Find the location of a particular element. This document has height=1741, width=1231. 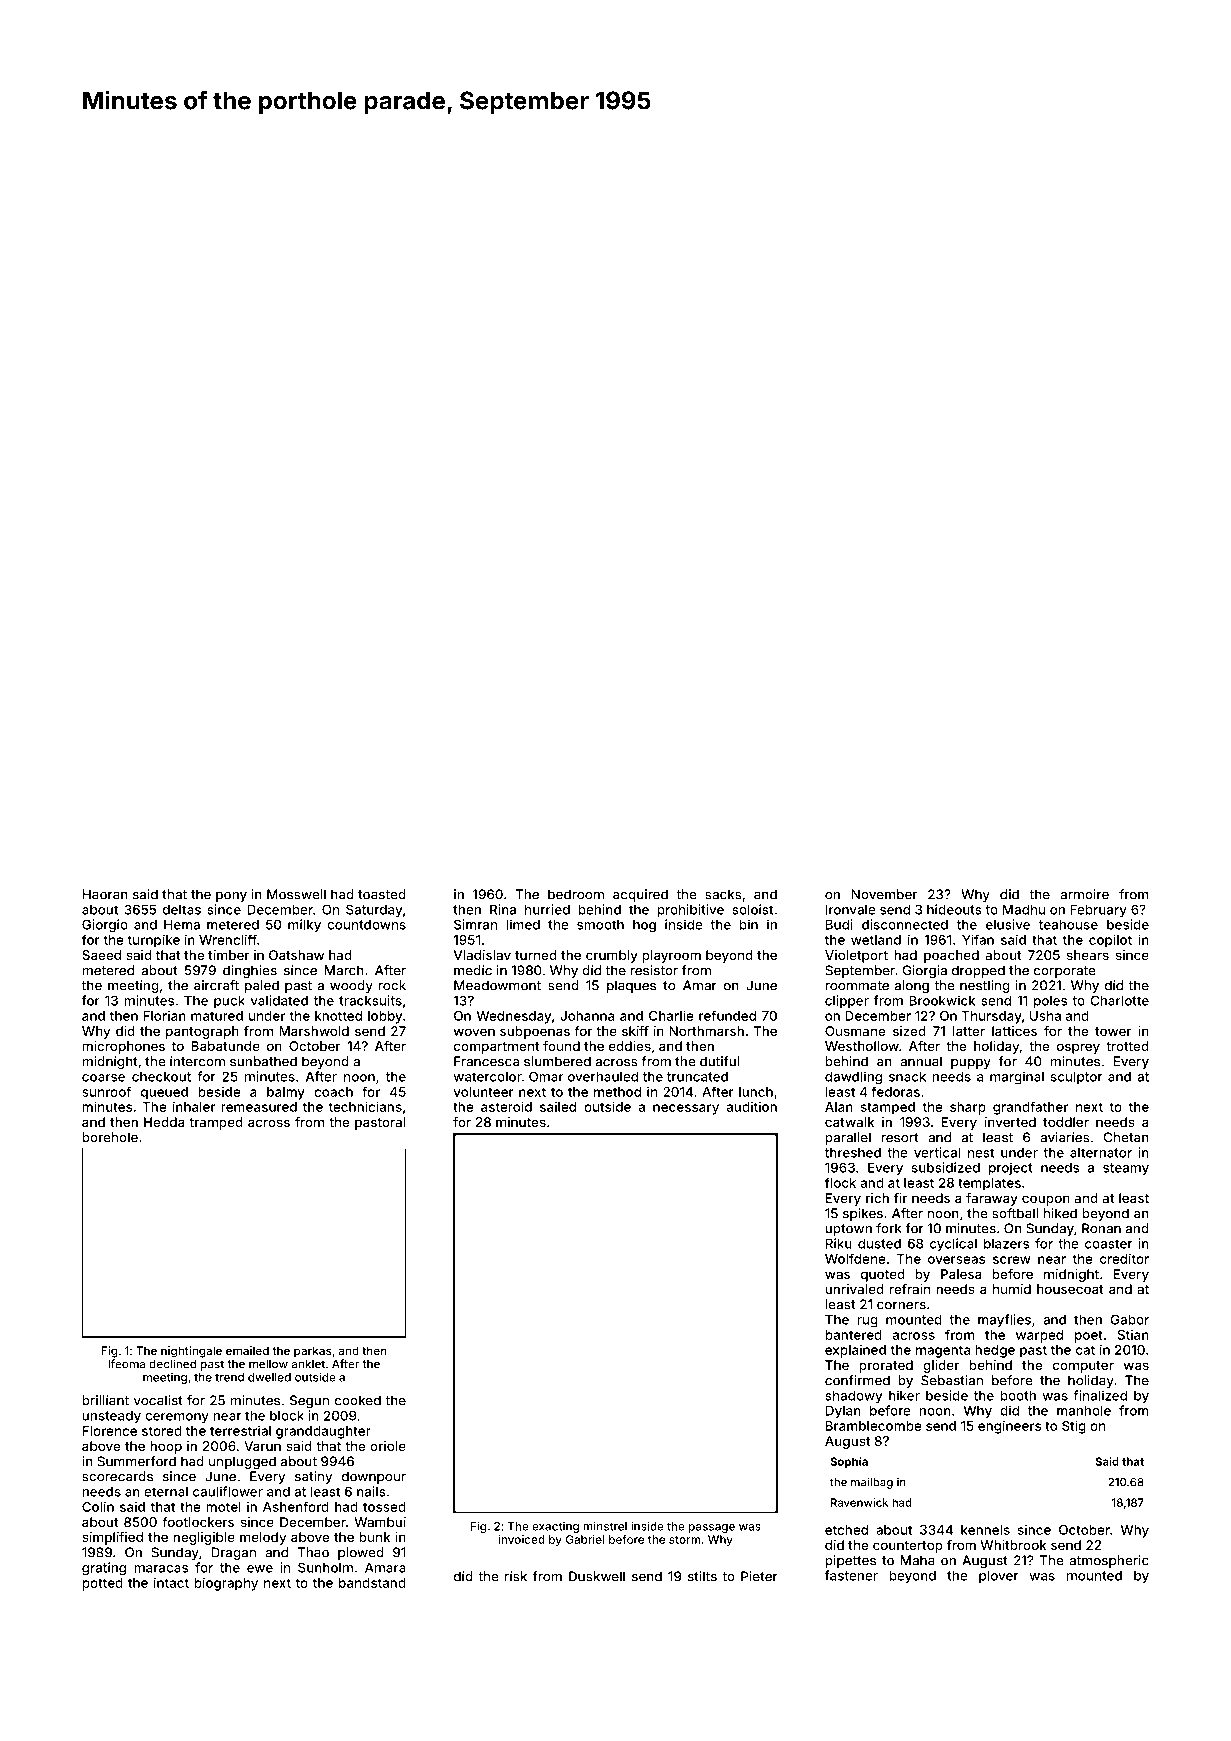

coach is located at coordinates (333, 1092).
